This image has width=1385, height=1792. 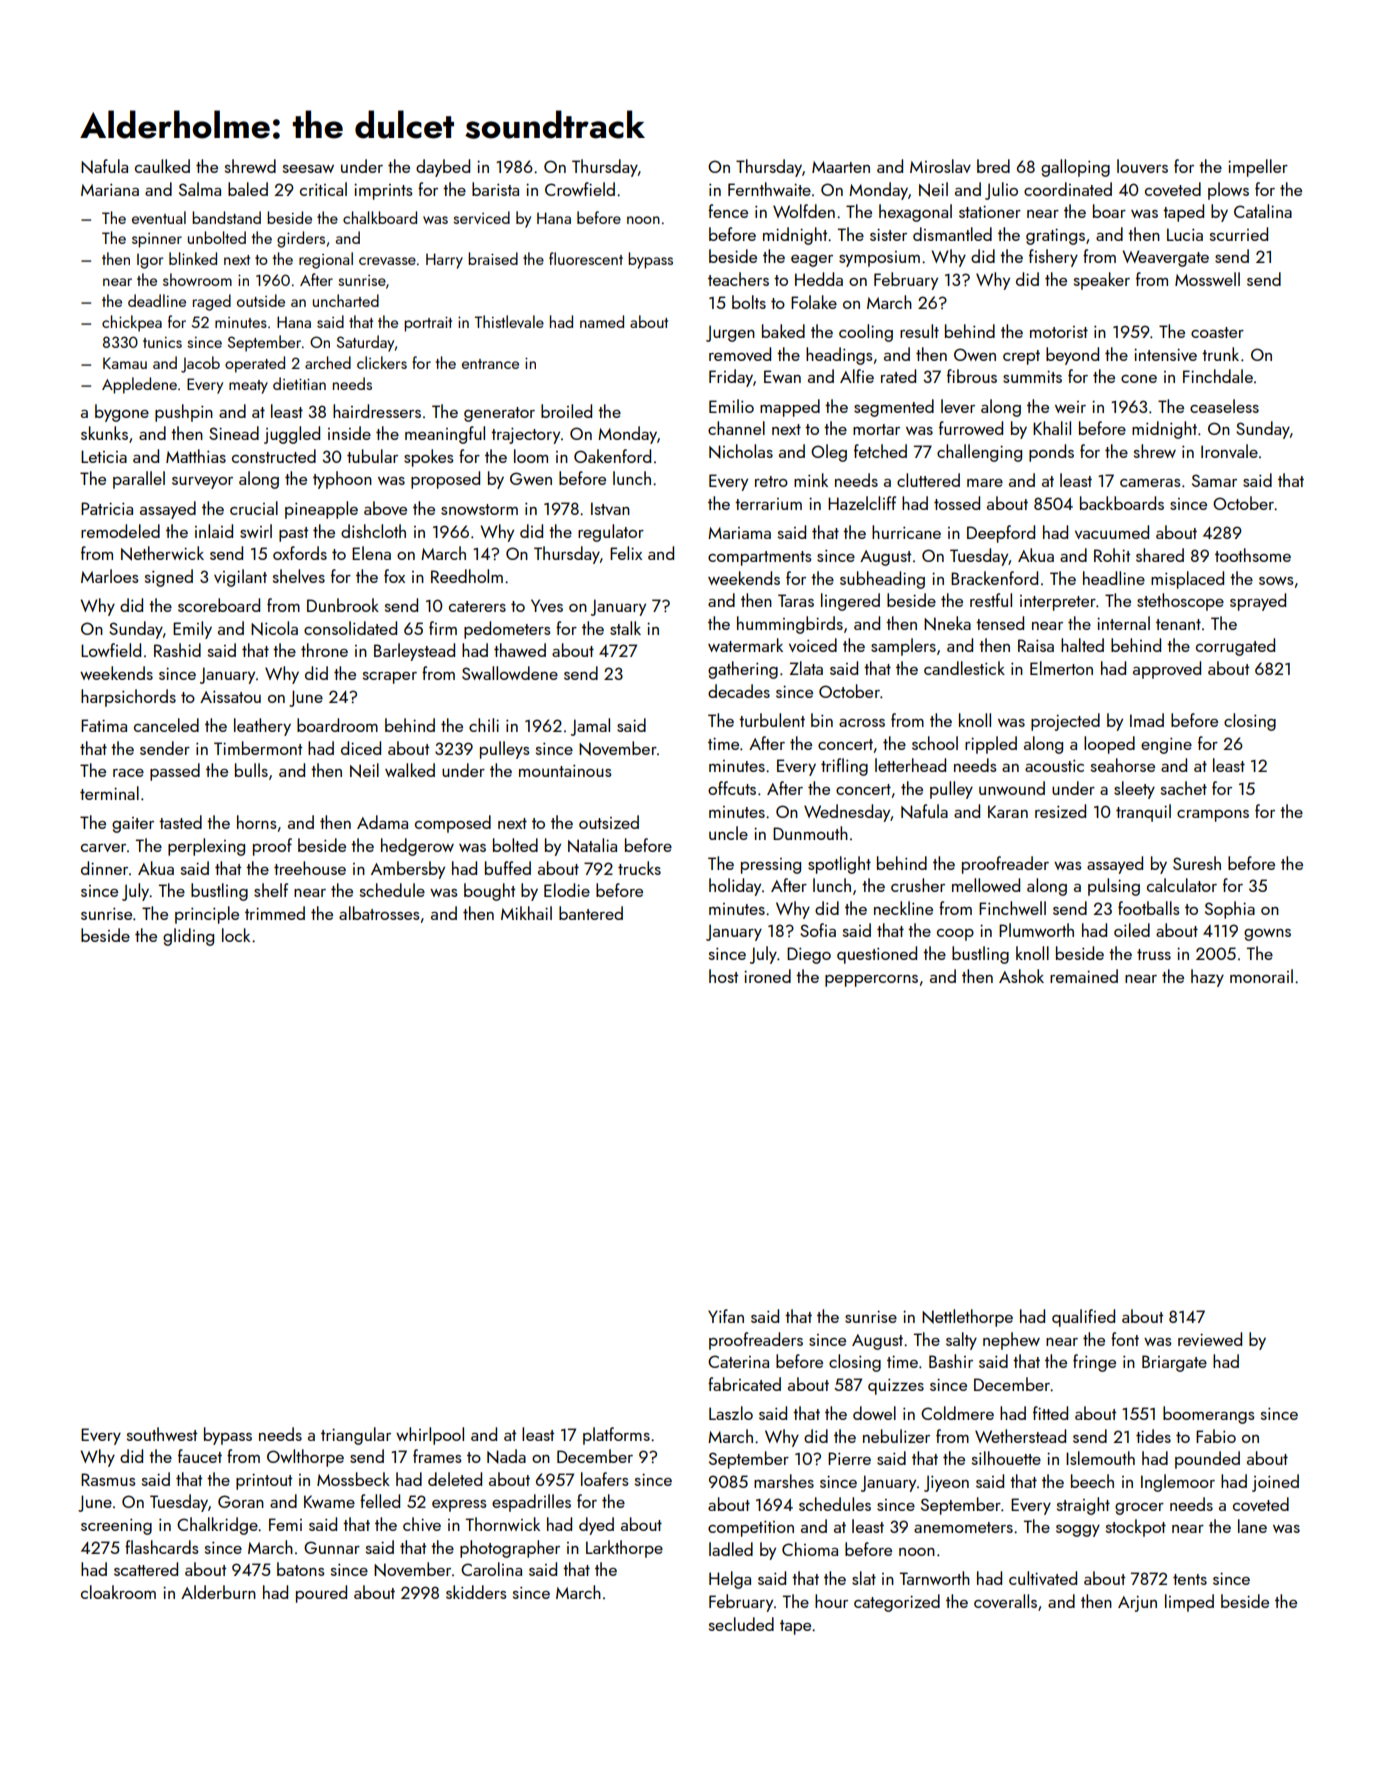 What do you see at coordinates (1070, 407) in the image?
I see `weir` at bounding box center [1070, 407].
